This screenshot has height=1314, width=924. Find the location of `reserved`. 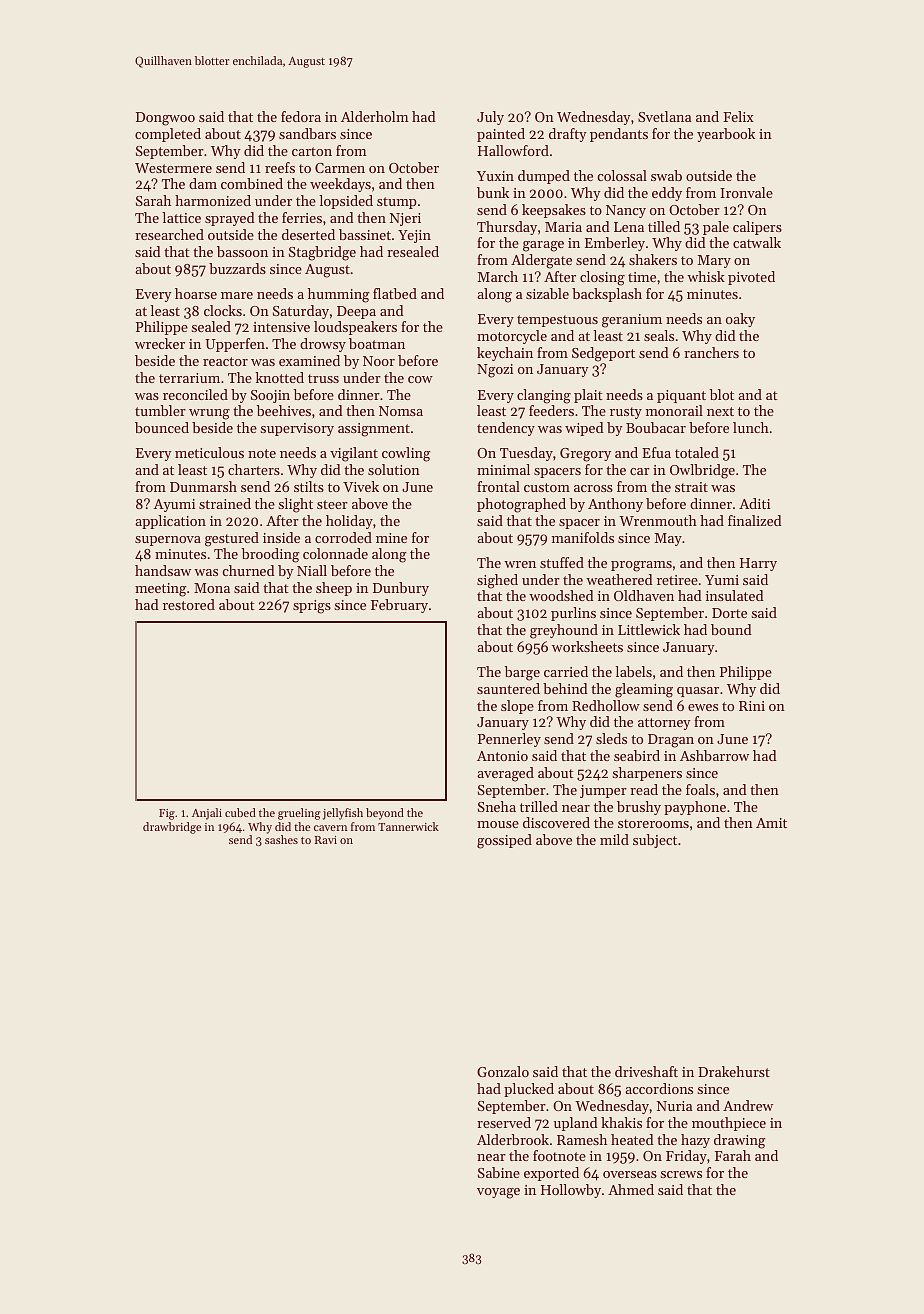

reserved is located at coordinates (504, 1122).
